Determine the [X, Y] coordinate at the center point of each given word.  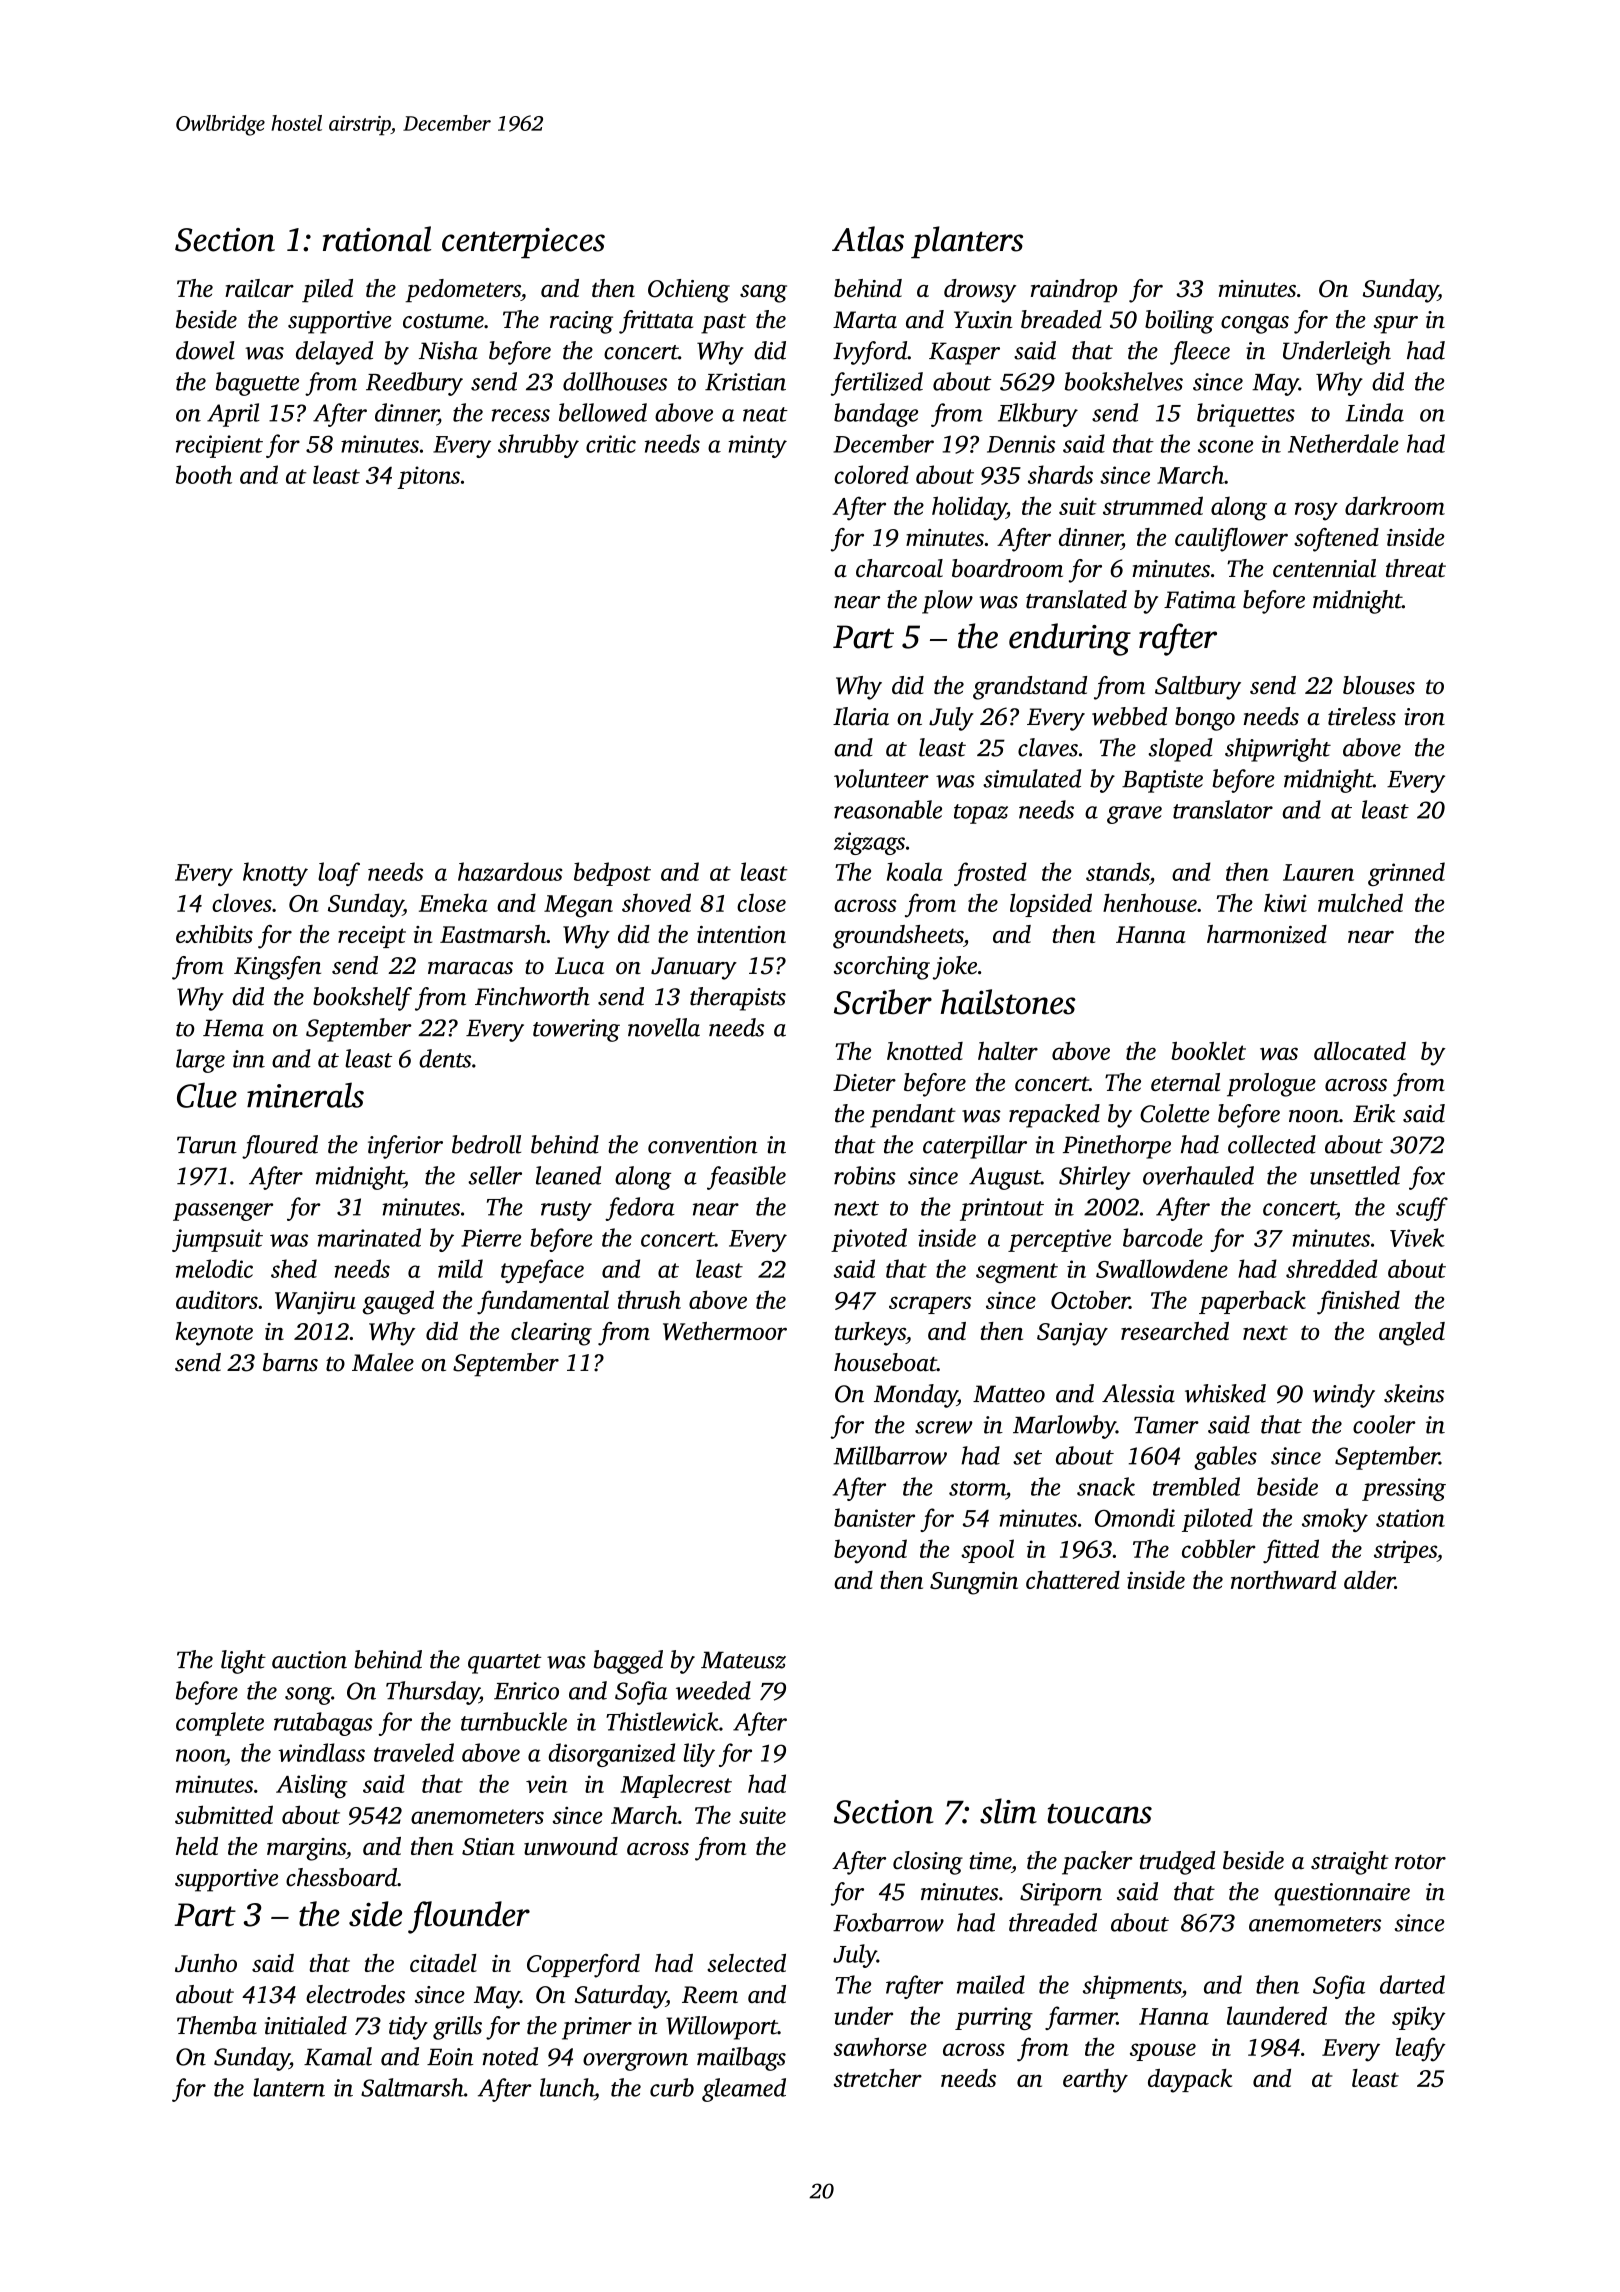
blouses [1379, 685]
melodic [214, 1268]
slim [1008, 1811]
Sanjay [1072, 1334]
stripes [1405, 1551]
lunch [567, 2087]
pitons [428, 477]
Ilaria [861, 716]
